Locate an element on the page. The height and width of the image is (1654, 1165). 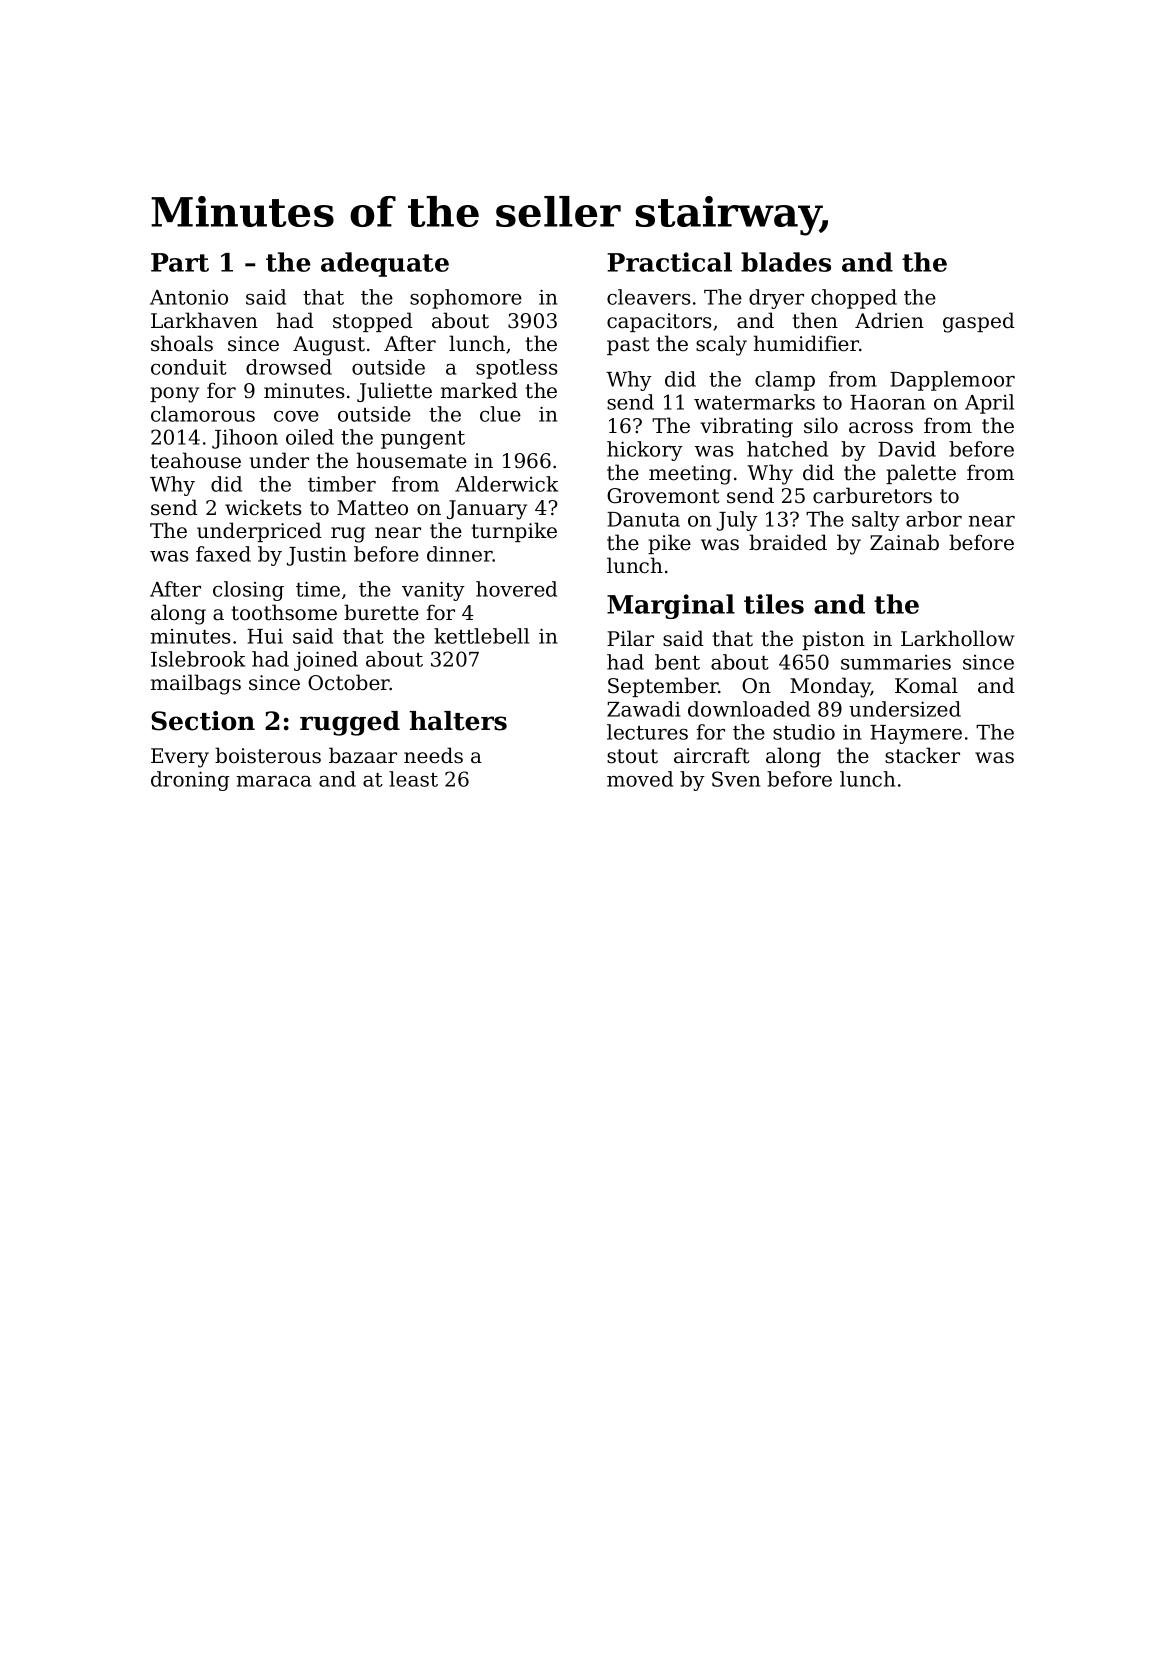
mailbags is located at coordinates (196, 684).
